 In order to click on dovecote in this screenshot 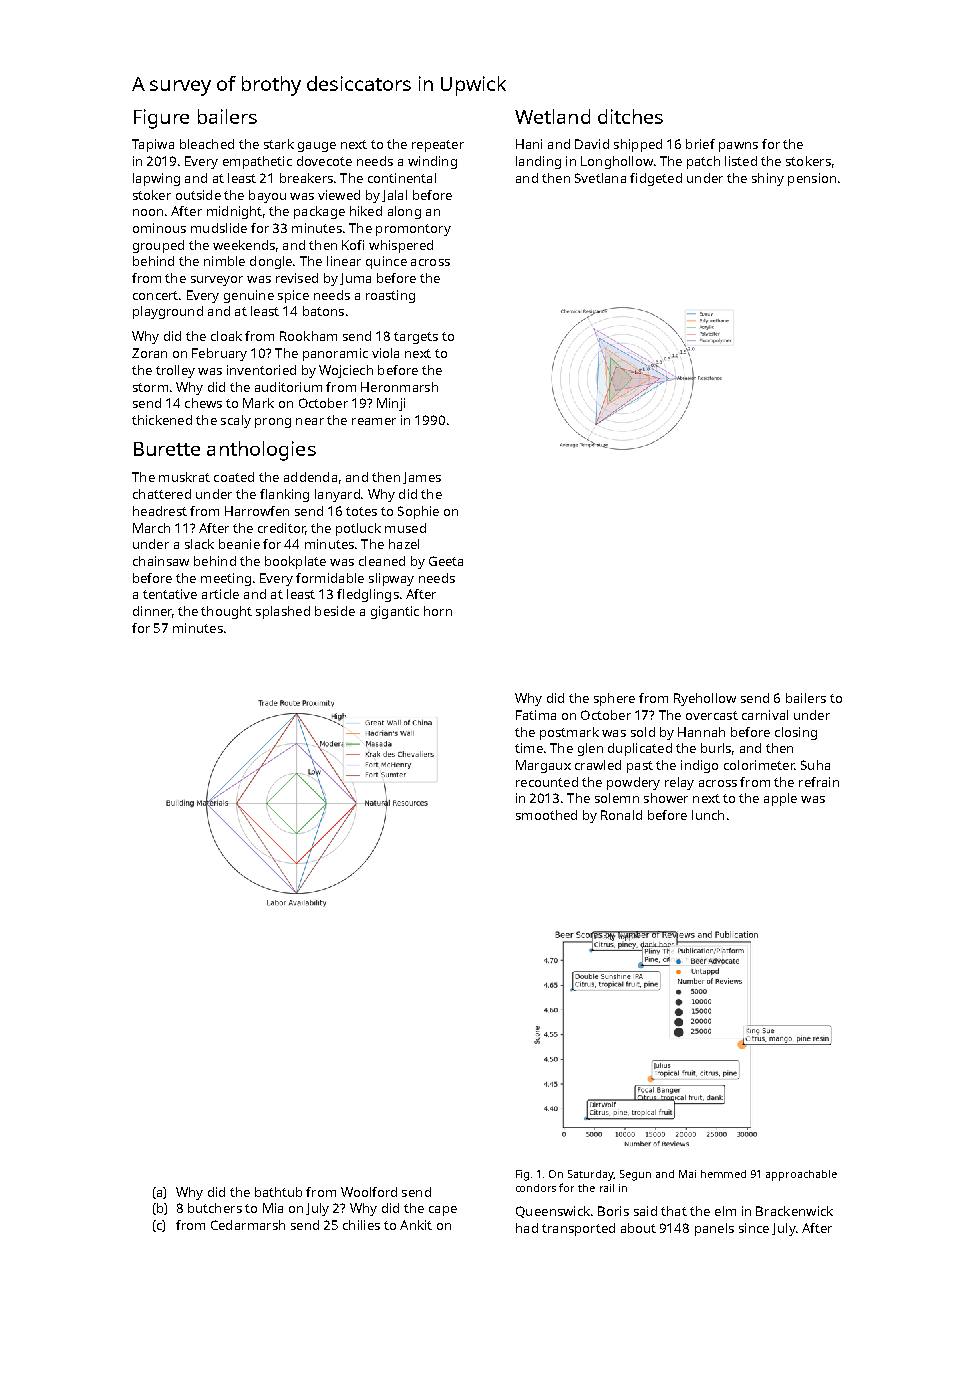, I will do `click(324, 161)`.
